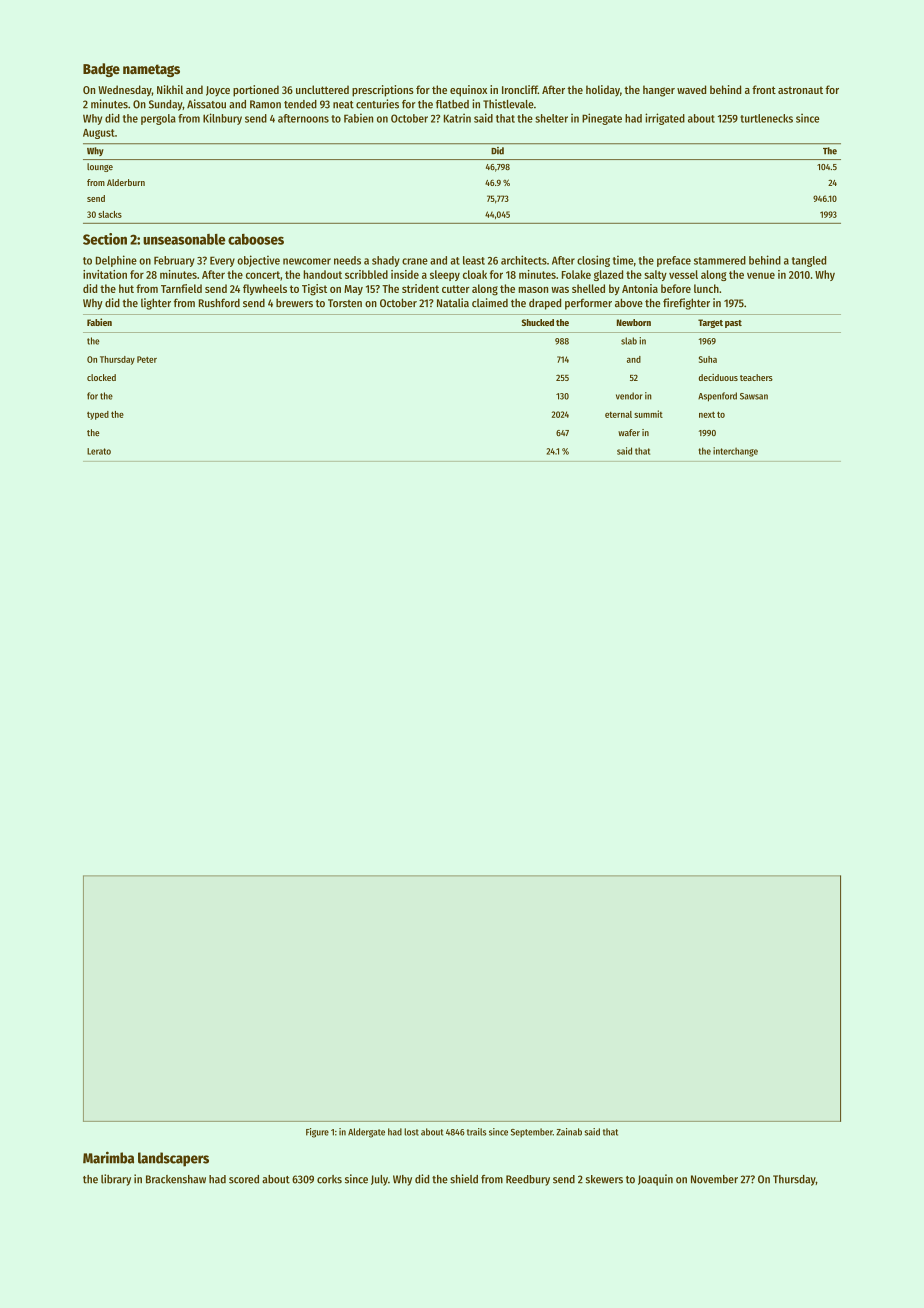 The image size is (924, 1308). I want to click on Zainab, so click(569, 1132).
